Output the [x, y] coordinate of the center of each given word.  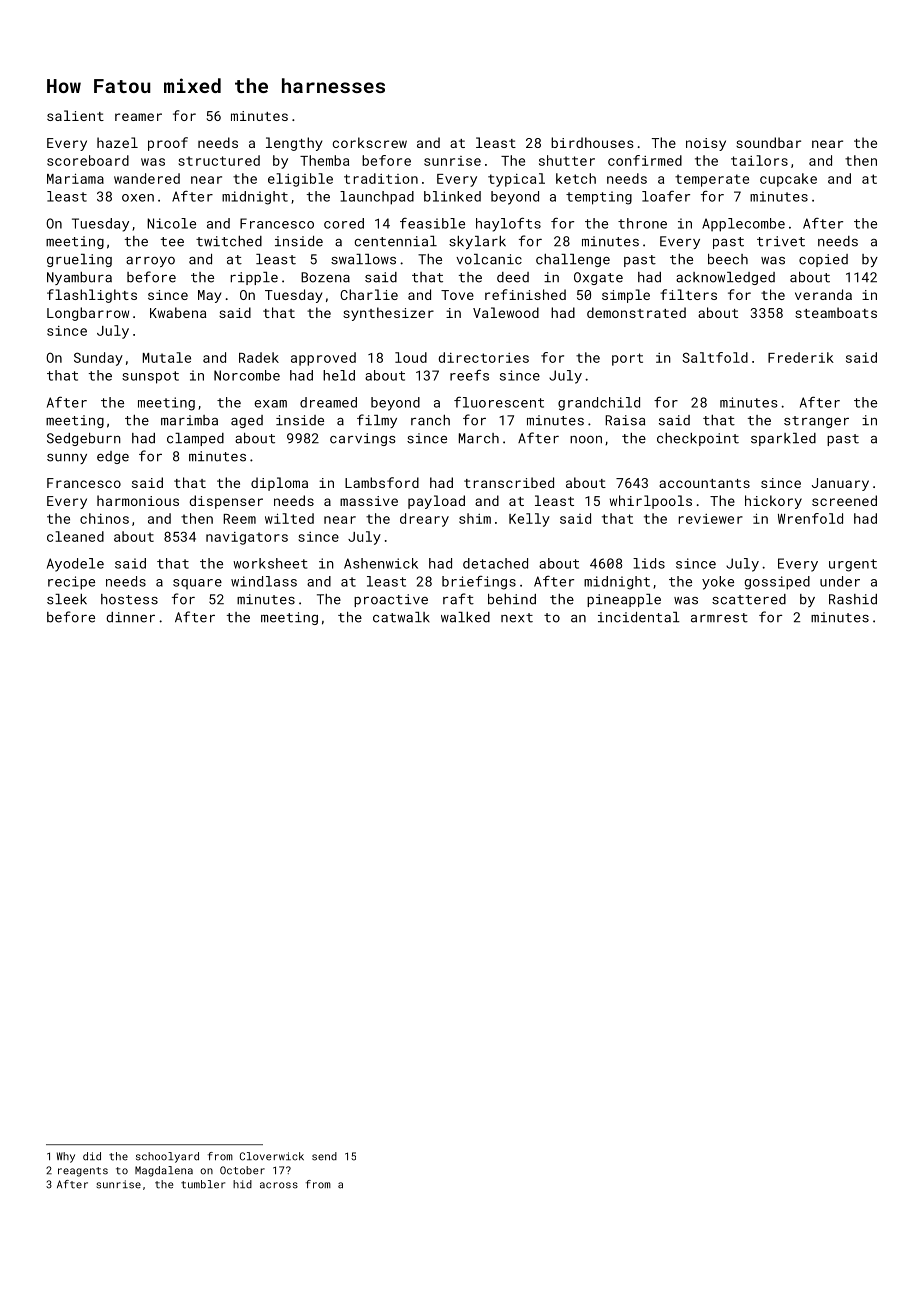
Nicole [171, 223]
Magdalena [164, 1171]
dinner [130, 617]
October [242, 1170]
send [324, 1156]
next [517, 618]
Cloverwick [272, 1156]
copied [823, 260]
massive [369, 501]
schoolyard [167, 1157]
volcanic [489, 259]
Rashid [853, 599]
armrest [719, 618]
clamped [195, 439]
